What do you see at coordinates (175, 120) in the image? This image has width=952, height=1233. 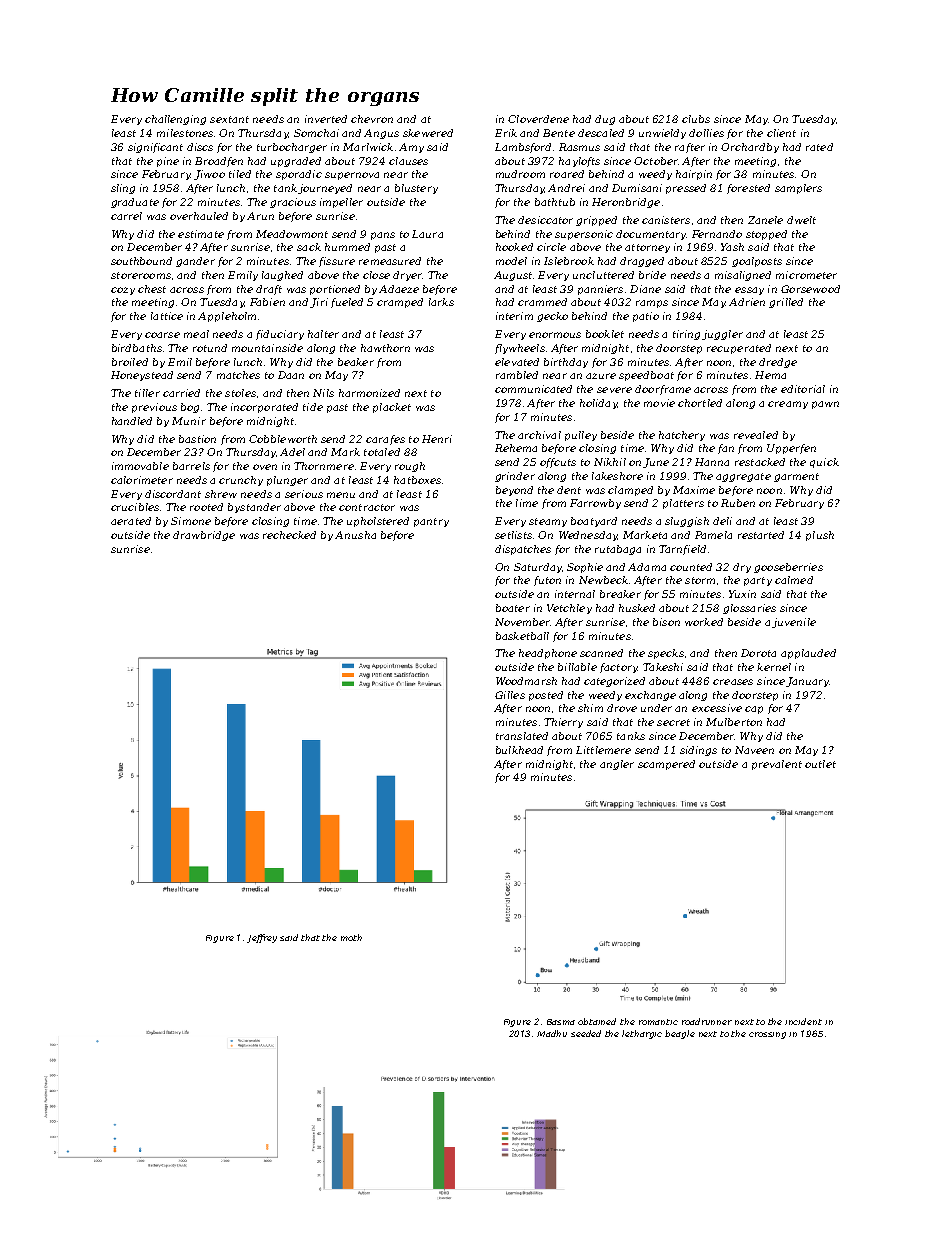 I see `challenging` at bounding box center [175, 120].
